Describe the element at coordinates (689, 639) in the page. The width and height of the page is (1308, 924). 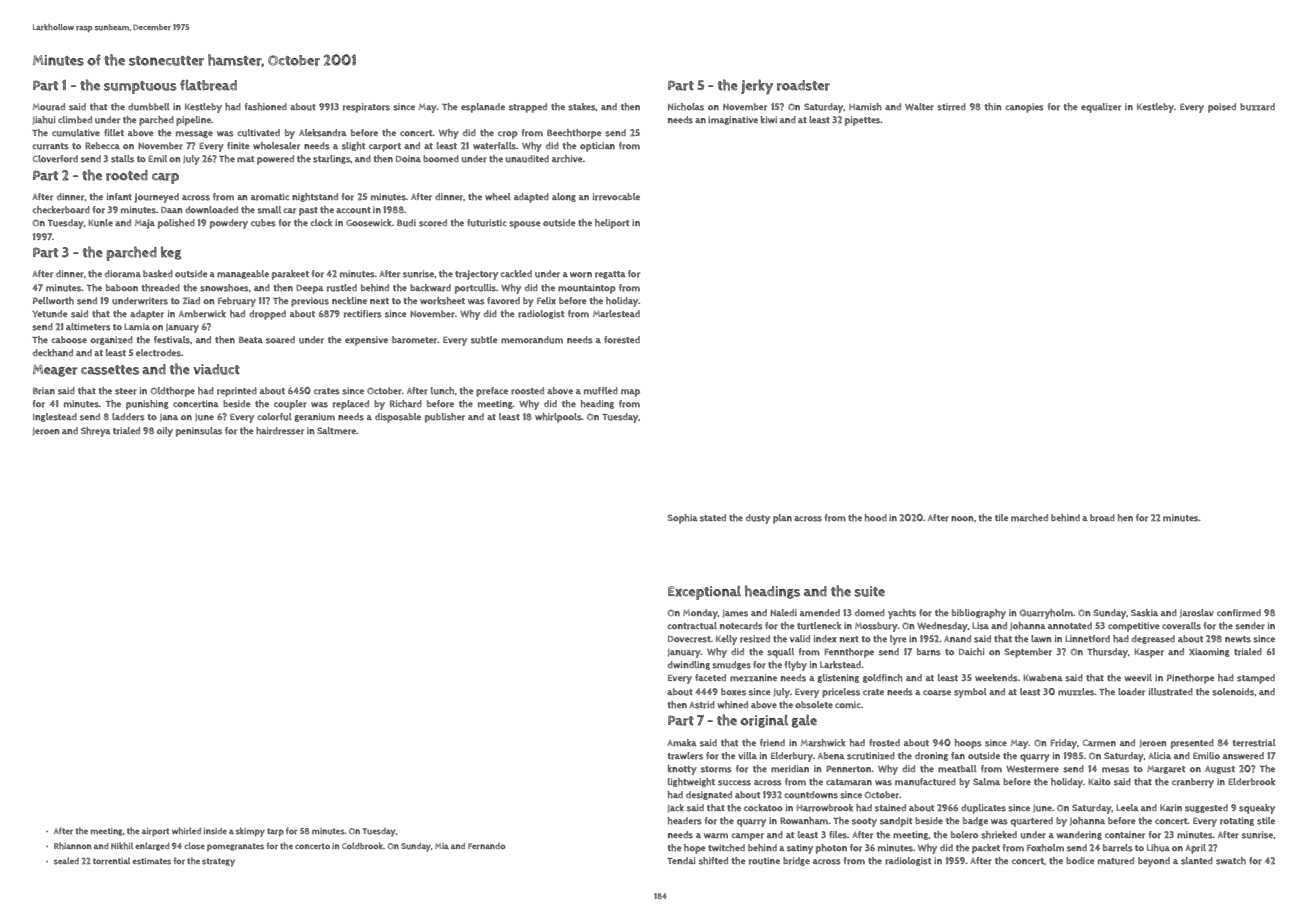
I see `Dovecrest` at that location.
